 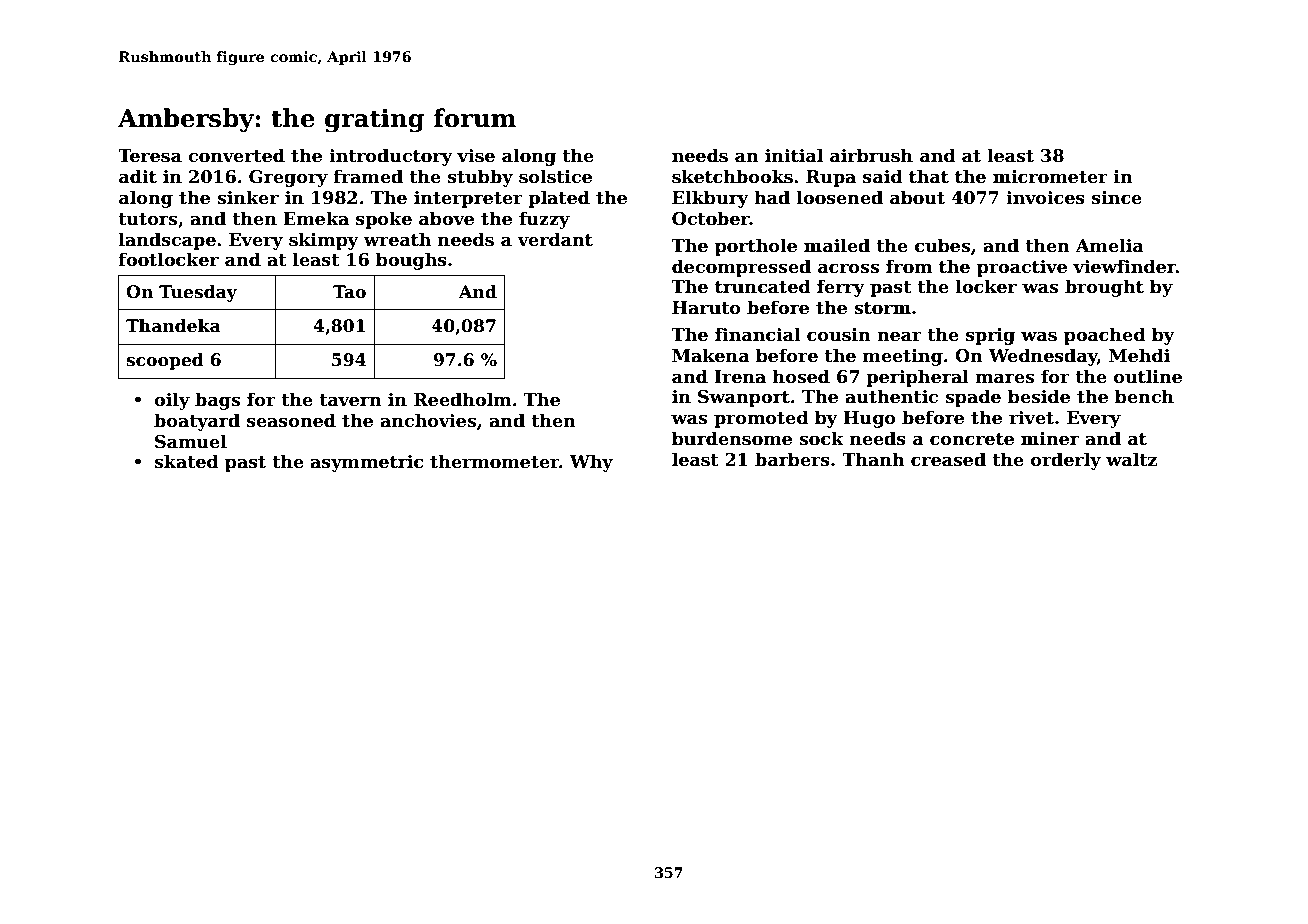 What do you see at coordinates (324, 241) in the screenshot?
I see `skimpy` at bounding box center [324, 241].
